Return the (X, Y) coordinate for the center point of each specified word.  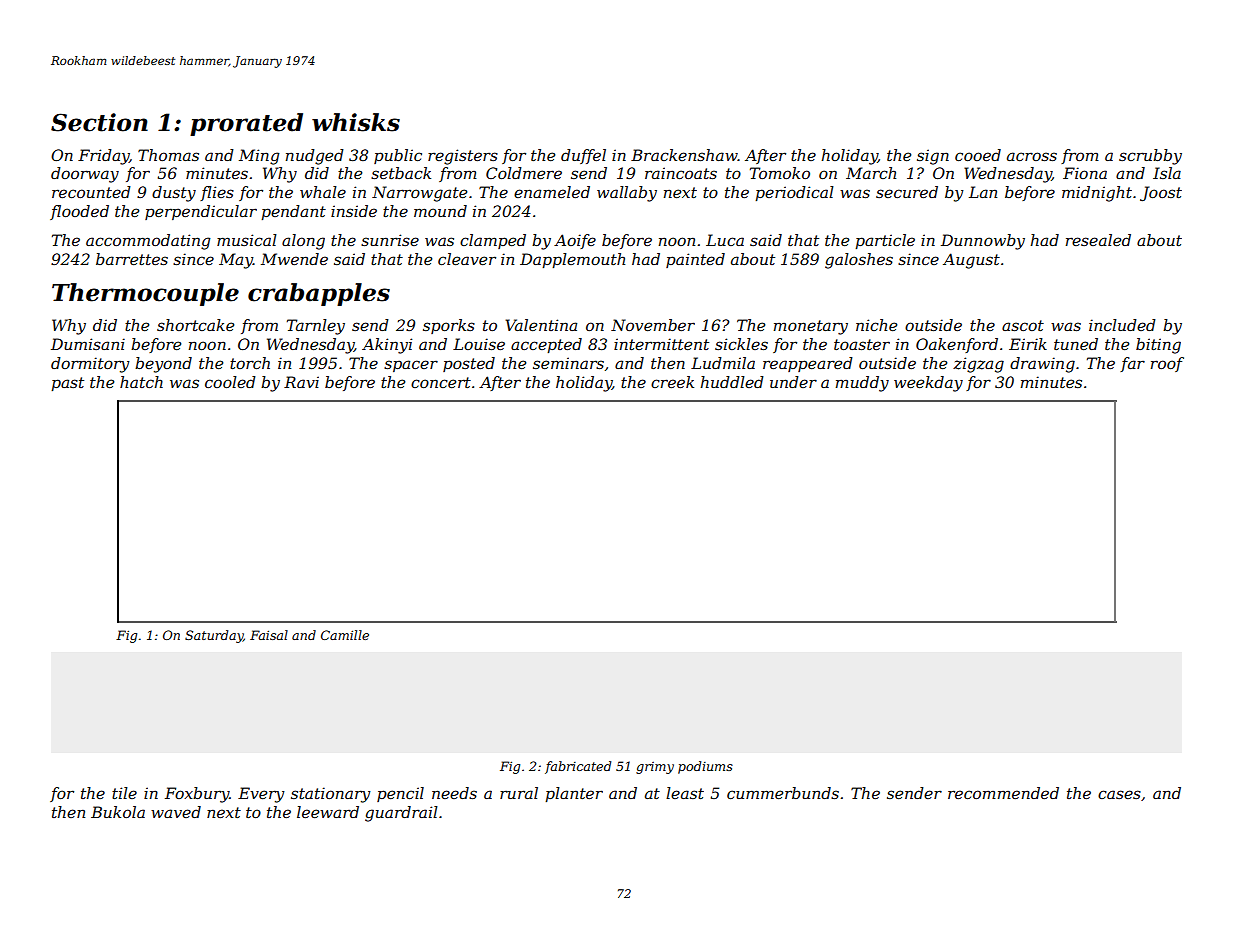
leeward (328, 812)
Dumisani (88, 344)
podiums (705, 767)
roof (1167, 364)
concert (441, 382)
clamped (493, 241)
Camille (345, 635)
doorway (85, 175)
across (1032, 156)
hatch (141, 382)
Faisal (269, 635)
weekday (928, 384)
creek (672, 382)
